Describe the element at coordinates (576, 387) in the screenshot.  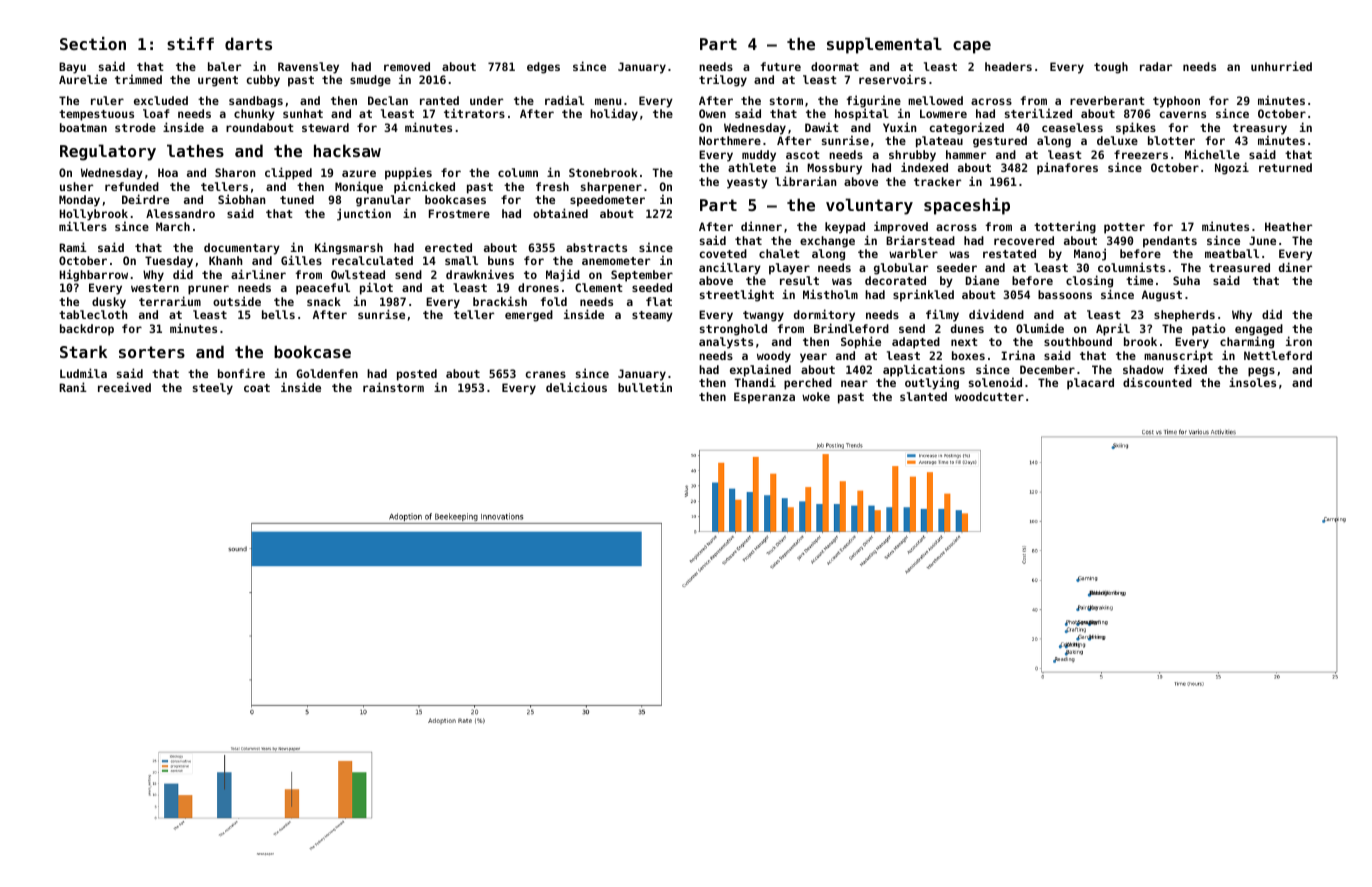
I see `delicious` at that location.
